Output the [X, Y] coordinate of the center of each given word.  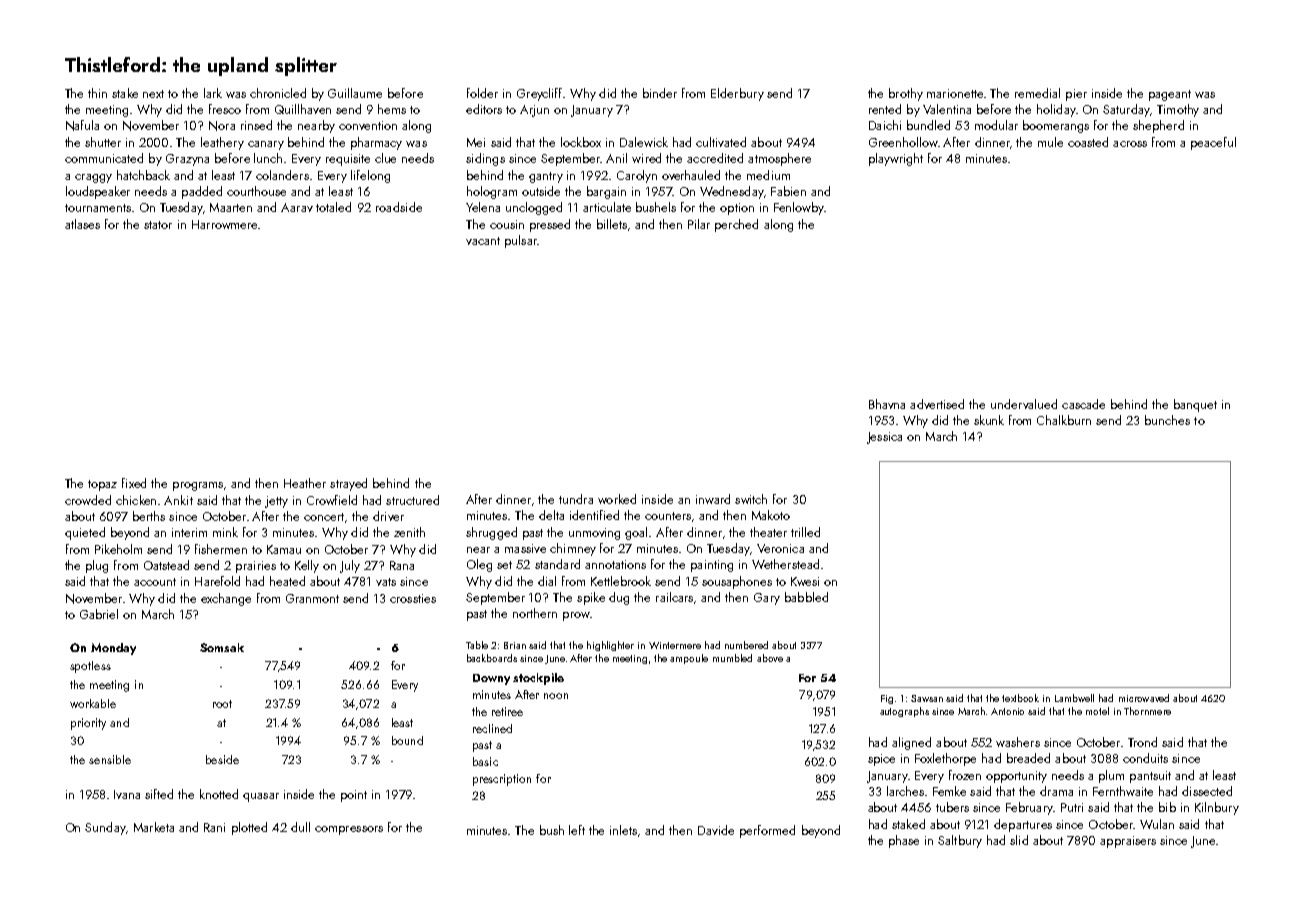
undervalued [1024, 404]
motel [1097, 711]
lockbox [581, 142]
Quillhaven [303, 109]
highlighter [610, 646]
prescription [502, 780]
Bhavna [887, 404]
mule [1050, 142]
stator [158, 225]
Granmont [312, 598]
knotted [219, 794]
